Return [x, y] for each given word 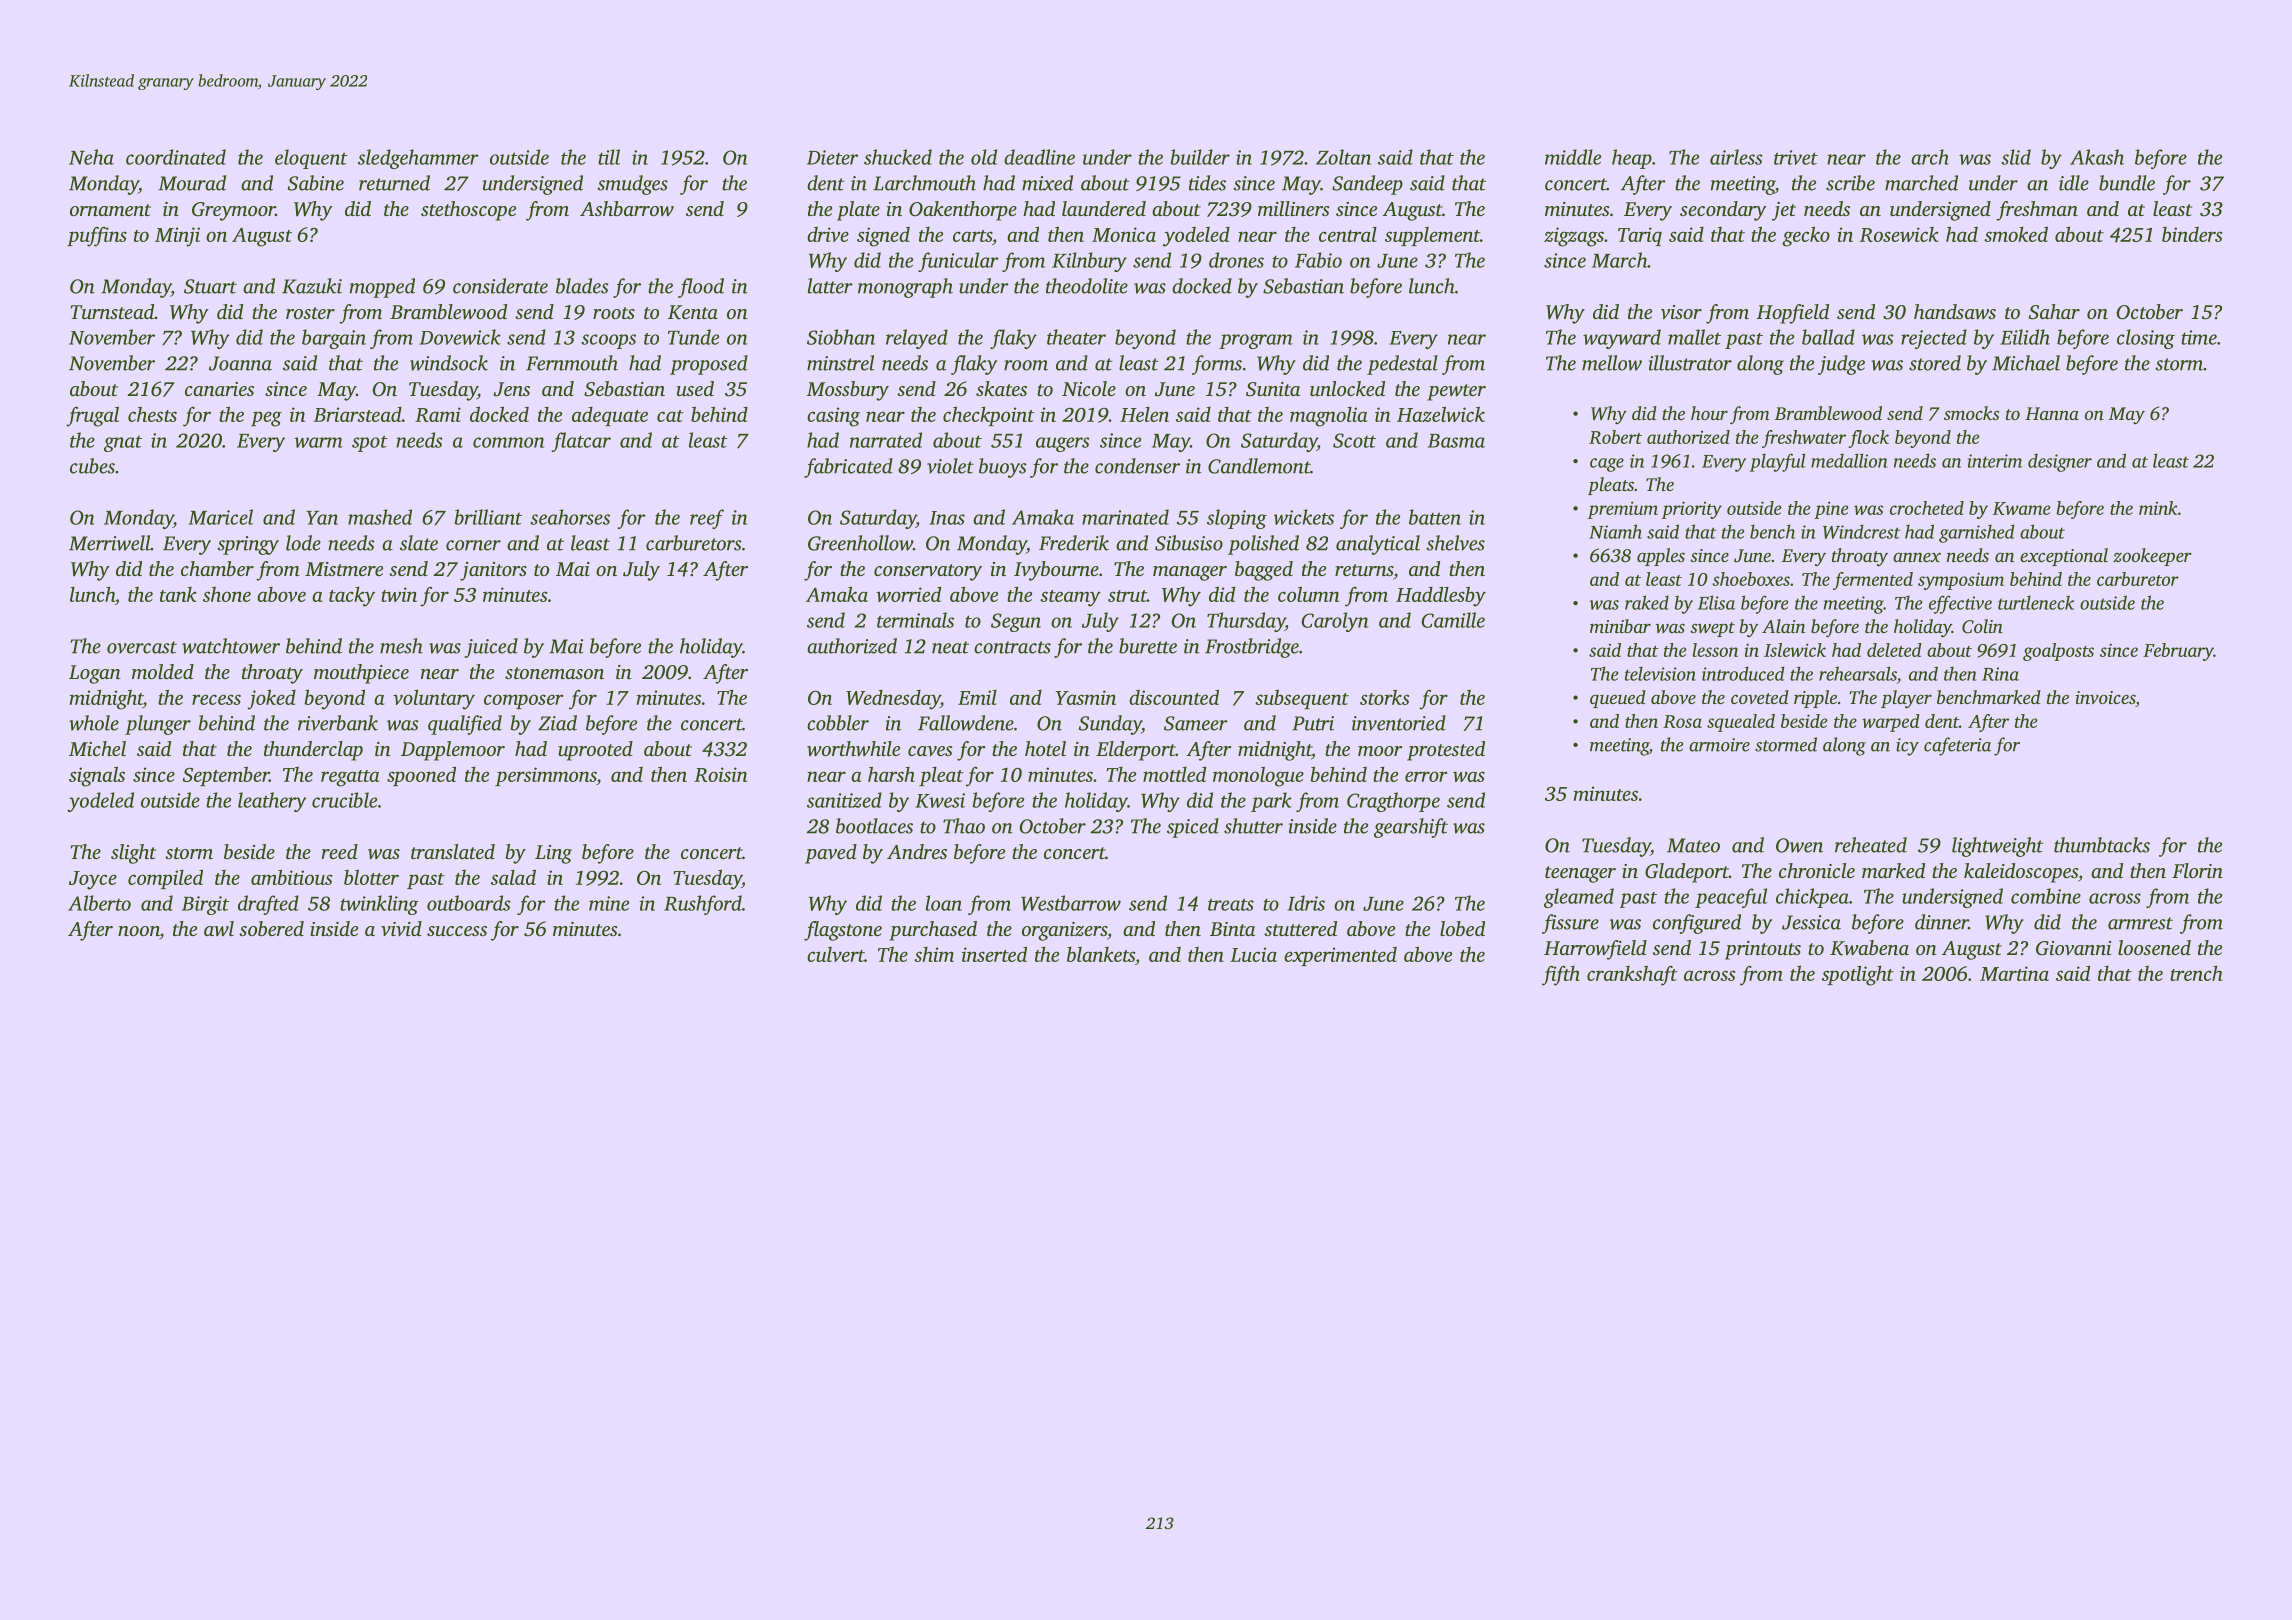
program [1256, 341]
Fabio [1318, 260]
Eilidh [2025, 337]
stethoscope [468, 211]
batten [1435, 517]
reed [339, 851]
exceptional [2064, 557]
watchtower [231, 646]
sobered [271, 928]
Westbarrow [1071, 903]
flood [701, 288]
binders [2192, 234]
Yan [322, 518]
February [2178, 652]
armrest [2140, 923]
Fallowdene [966, 723]
